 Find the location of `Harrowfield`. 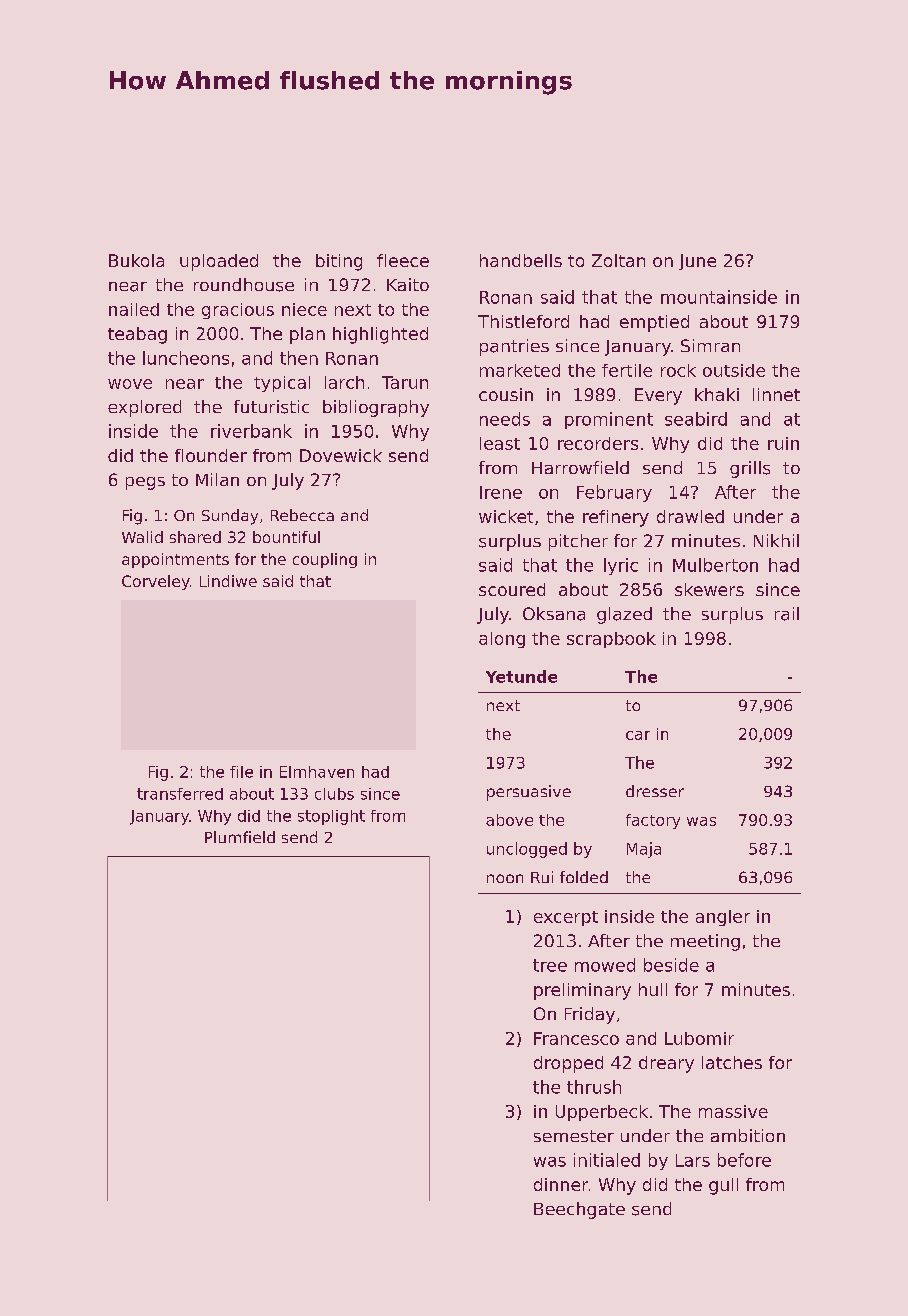

Harrowfield is located at coordinates (580, 467).
